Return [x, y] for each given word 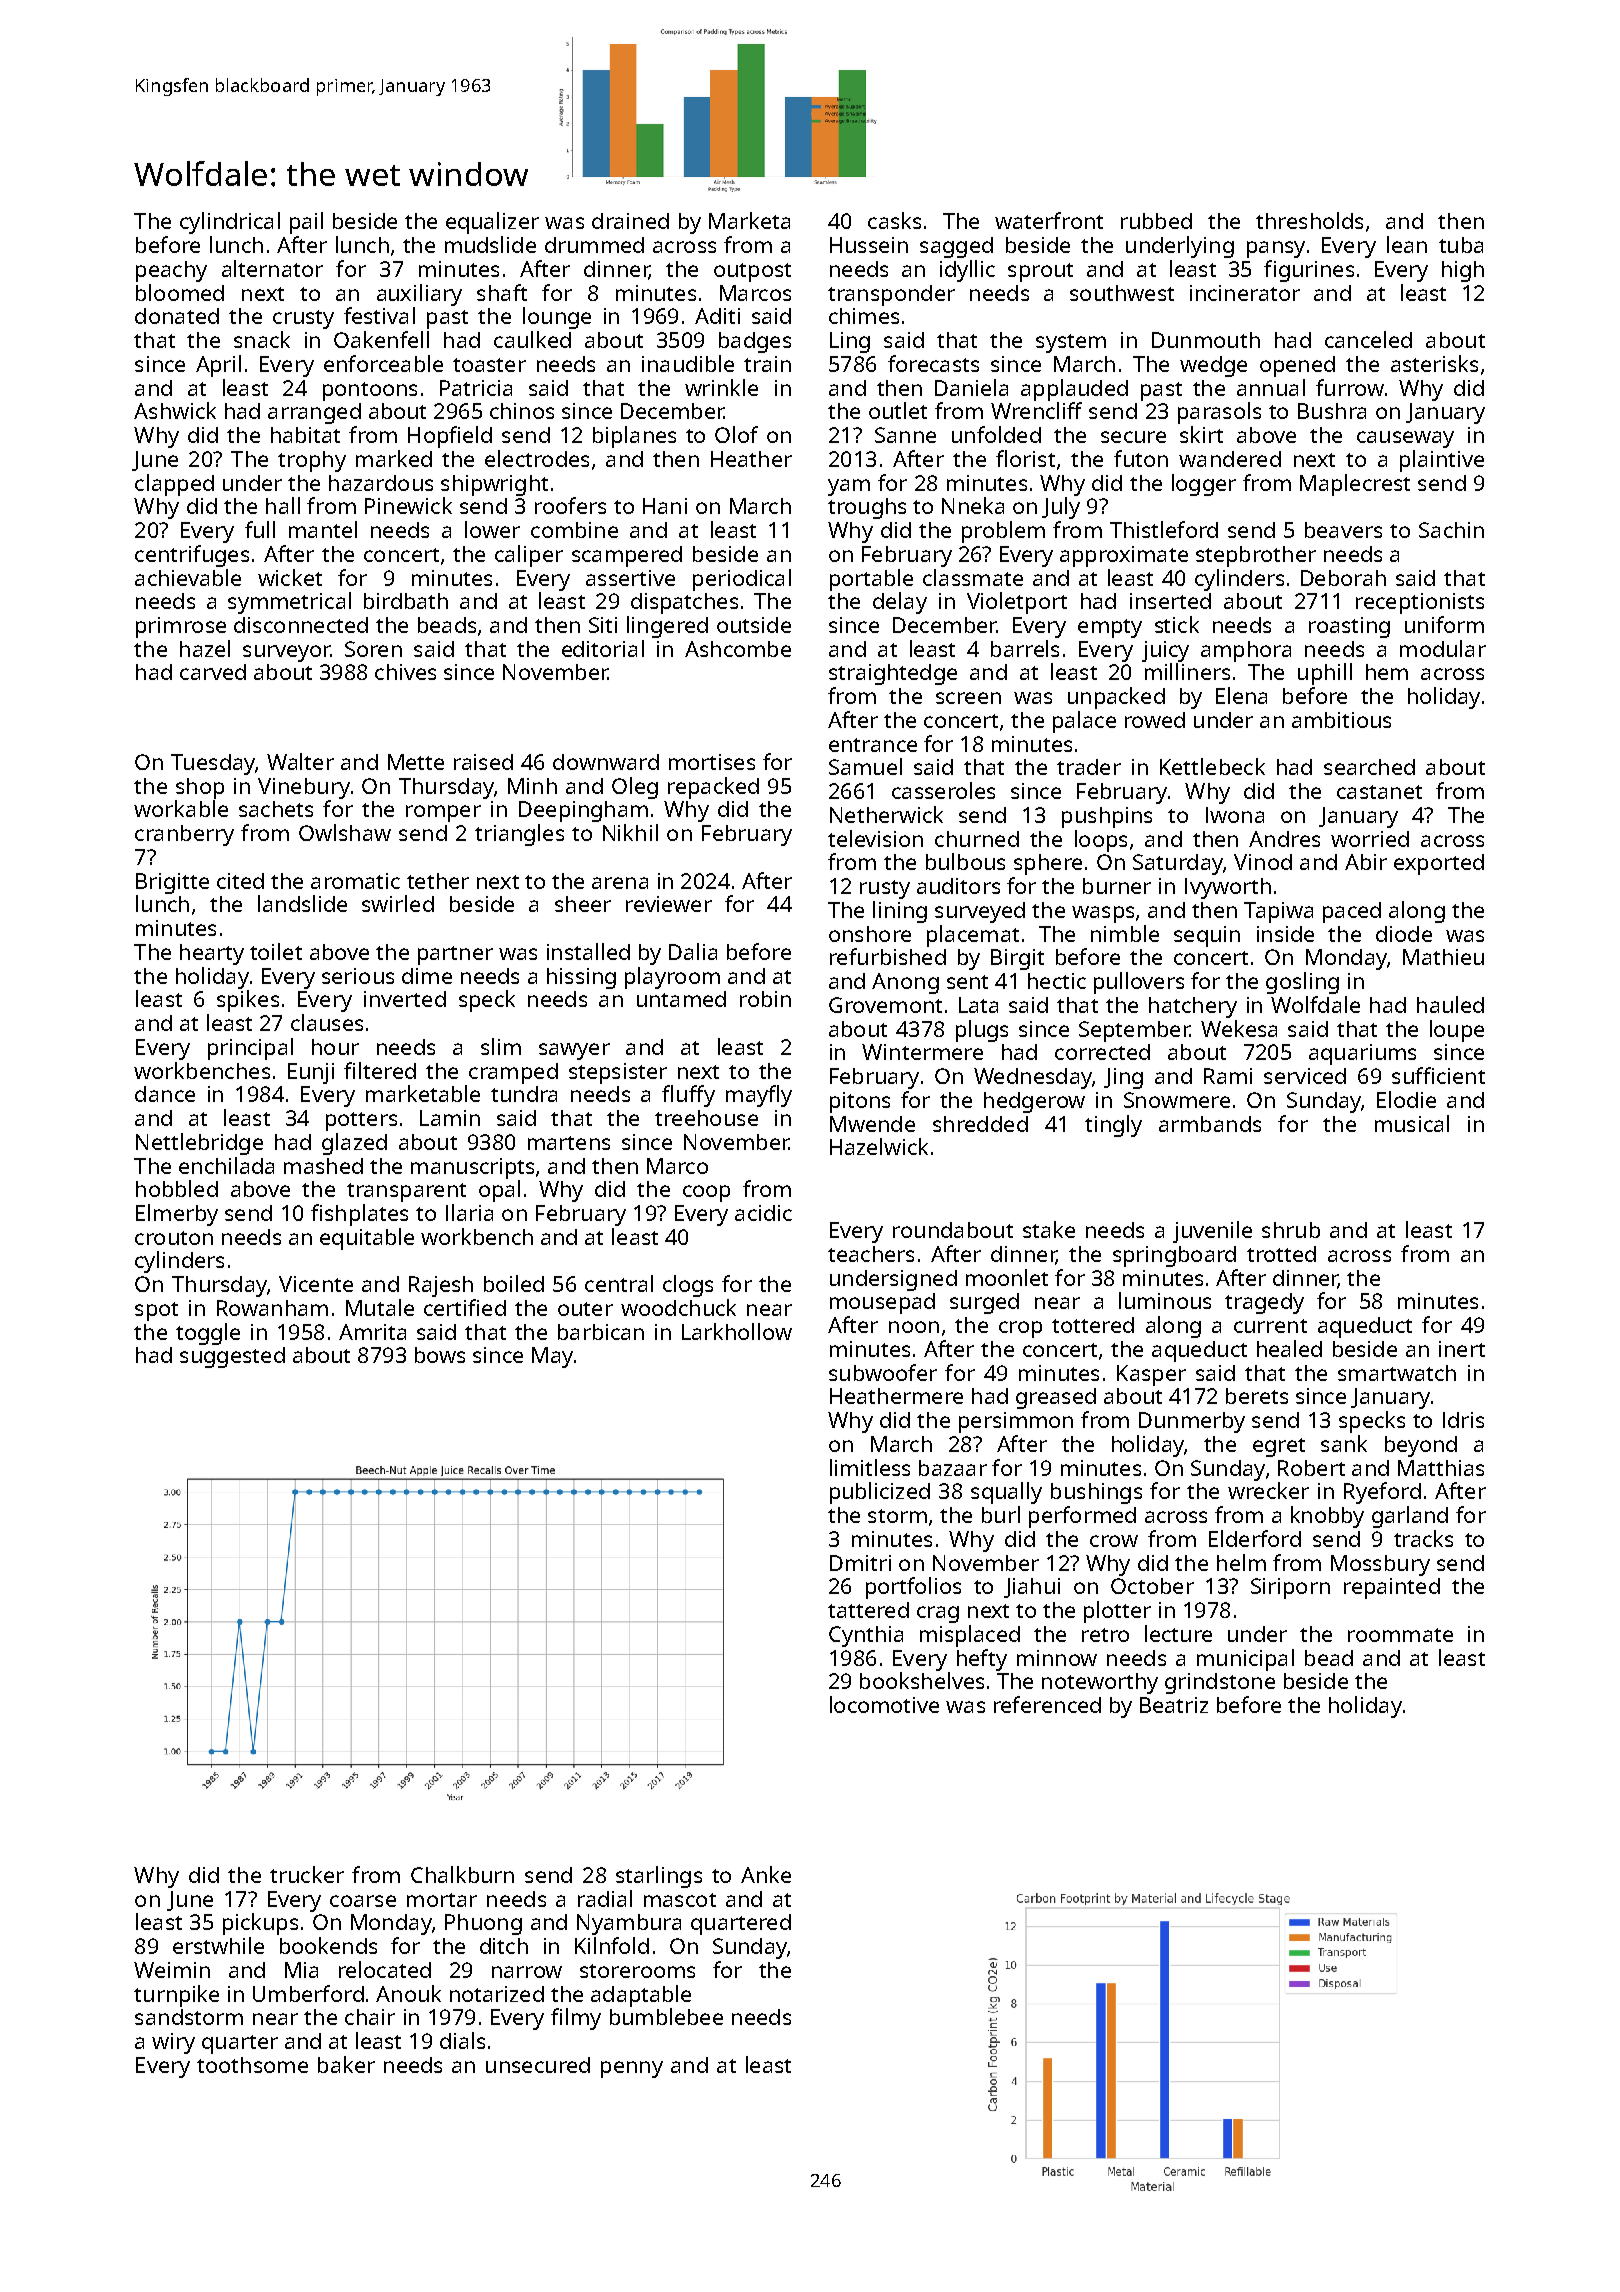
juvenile [1212, 1232]
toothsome [252, 2065]
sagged [956, 247]
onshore [870, 934]
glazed [354, 1144]
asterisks [1434, 363]
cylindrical [230, 223]
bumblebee [666, 2016]
